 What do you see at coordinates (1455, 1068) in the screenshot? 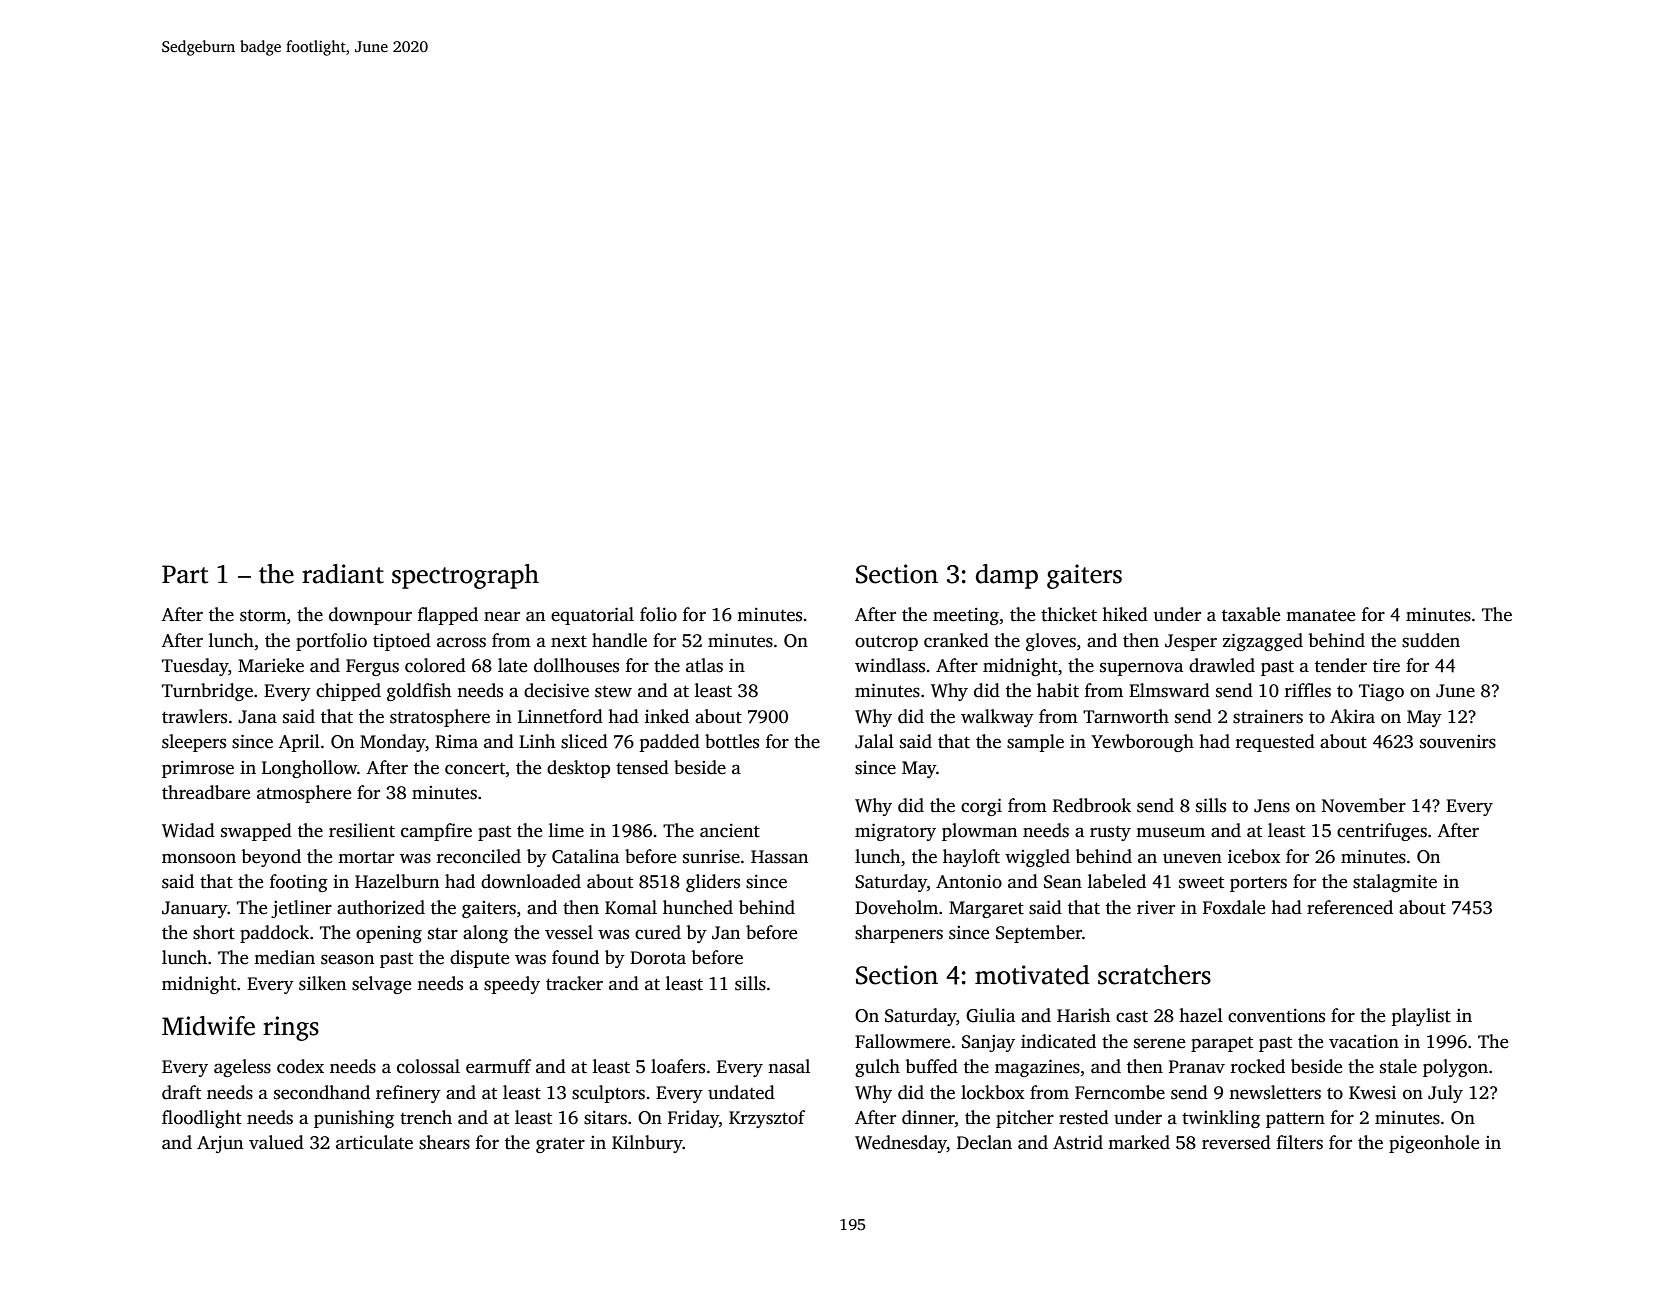
I see `polygon` at bounding box center [1455, 1068].
